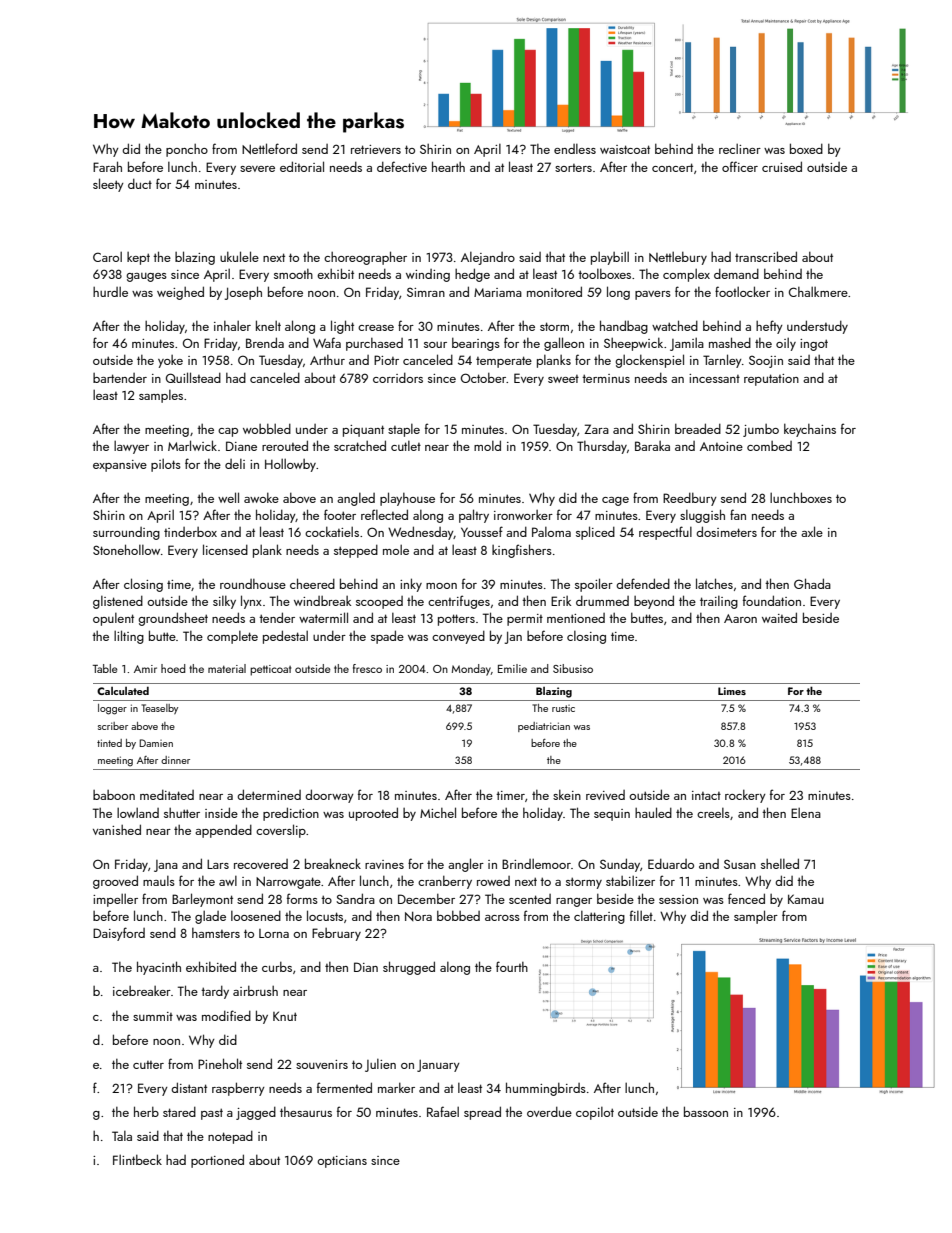 This screenshot has height=1233, width=952. I want to click on clattering, so click(599, 917).
